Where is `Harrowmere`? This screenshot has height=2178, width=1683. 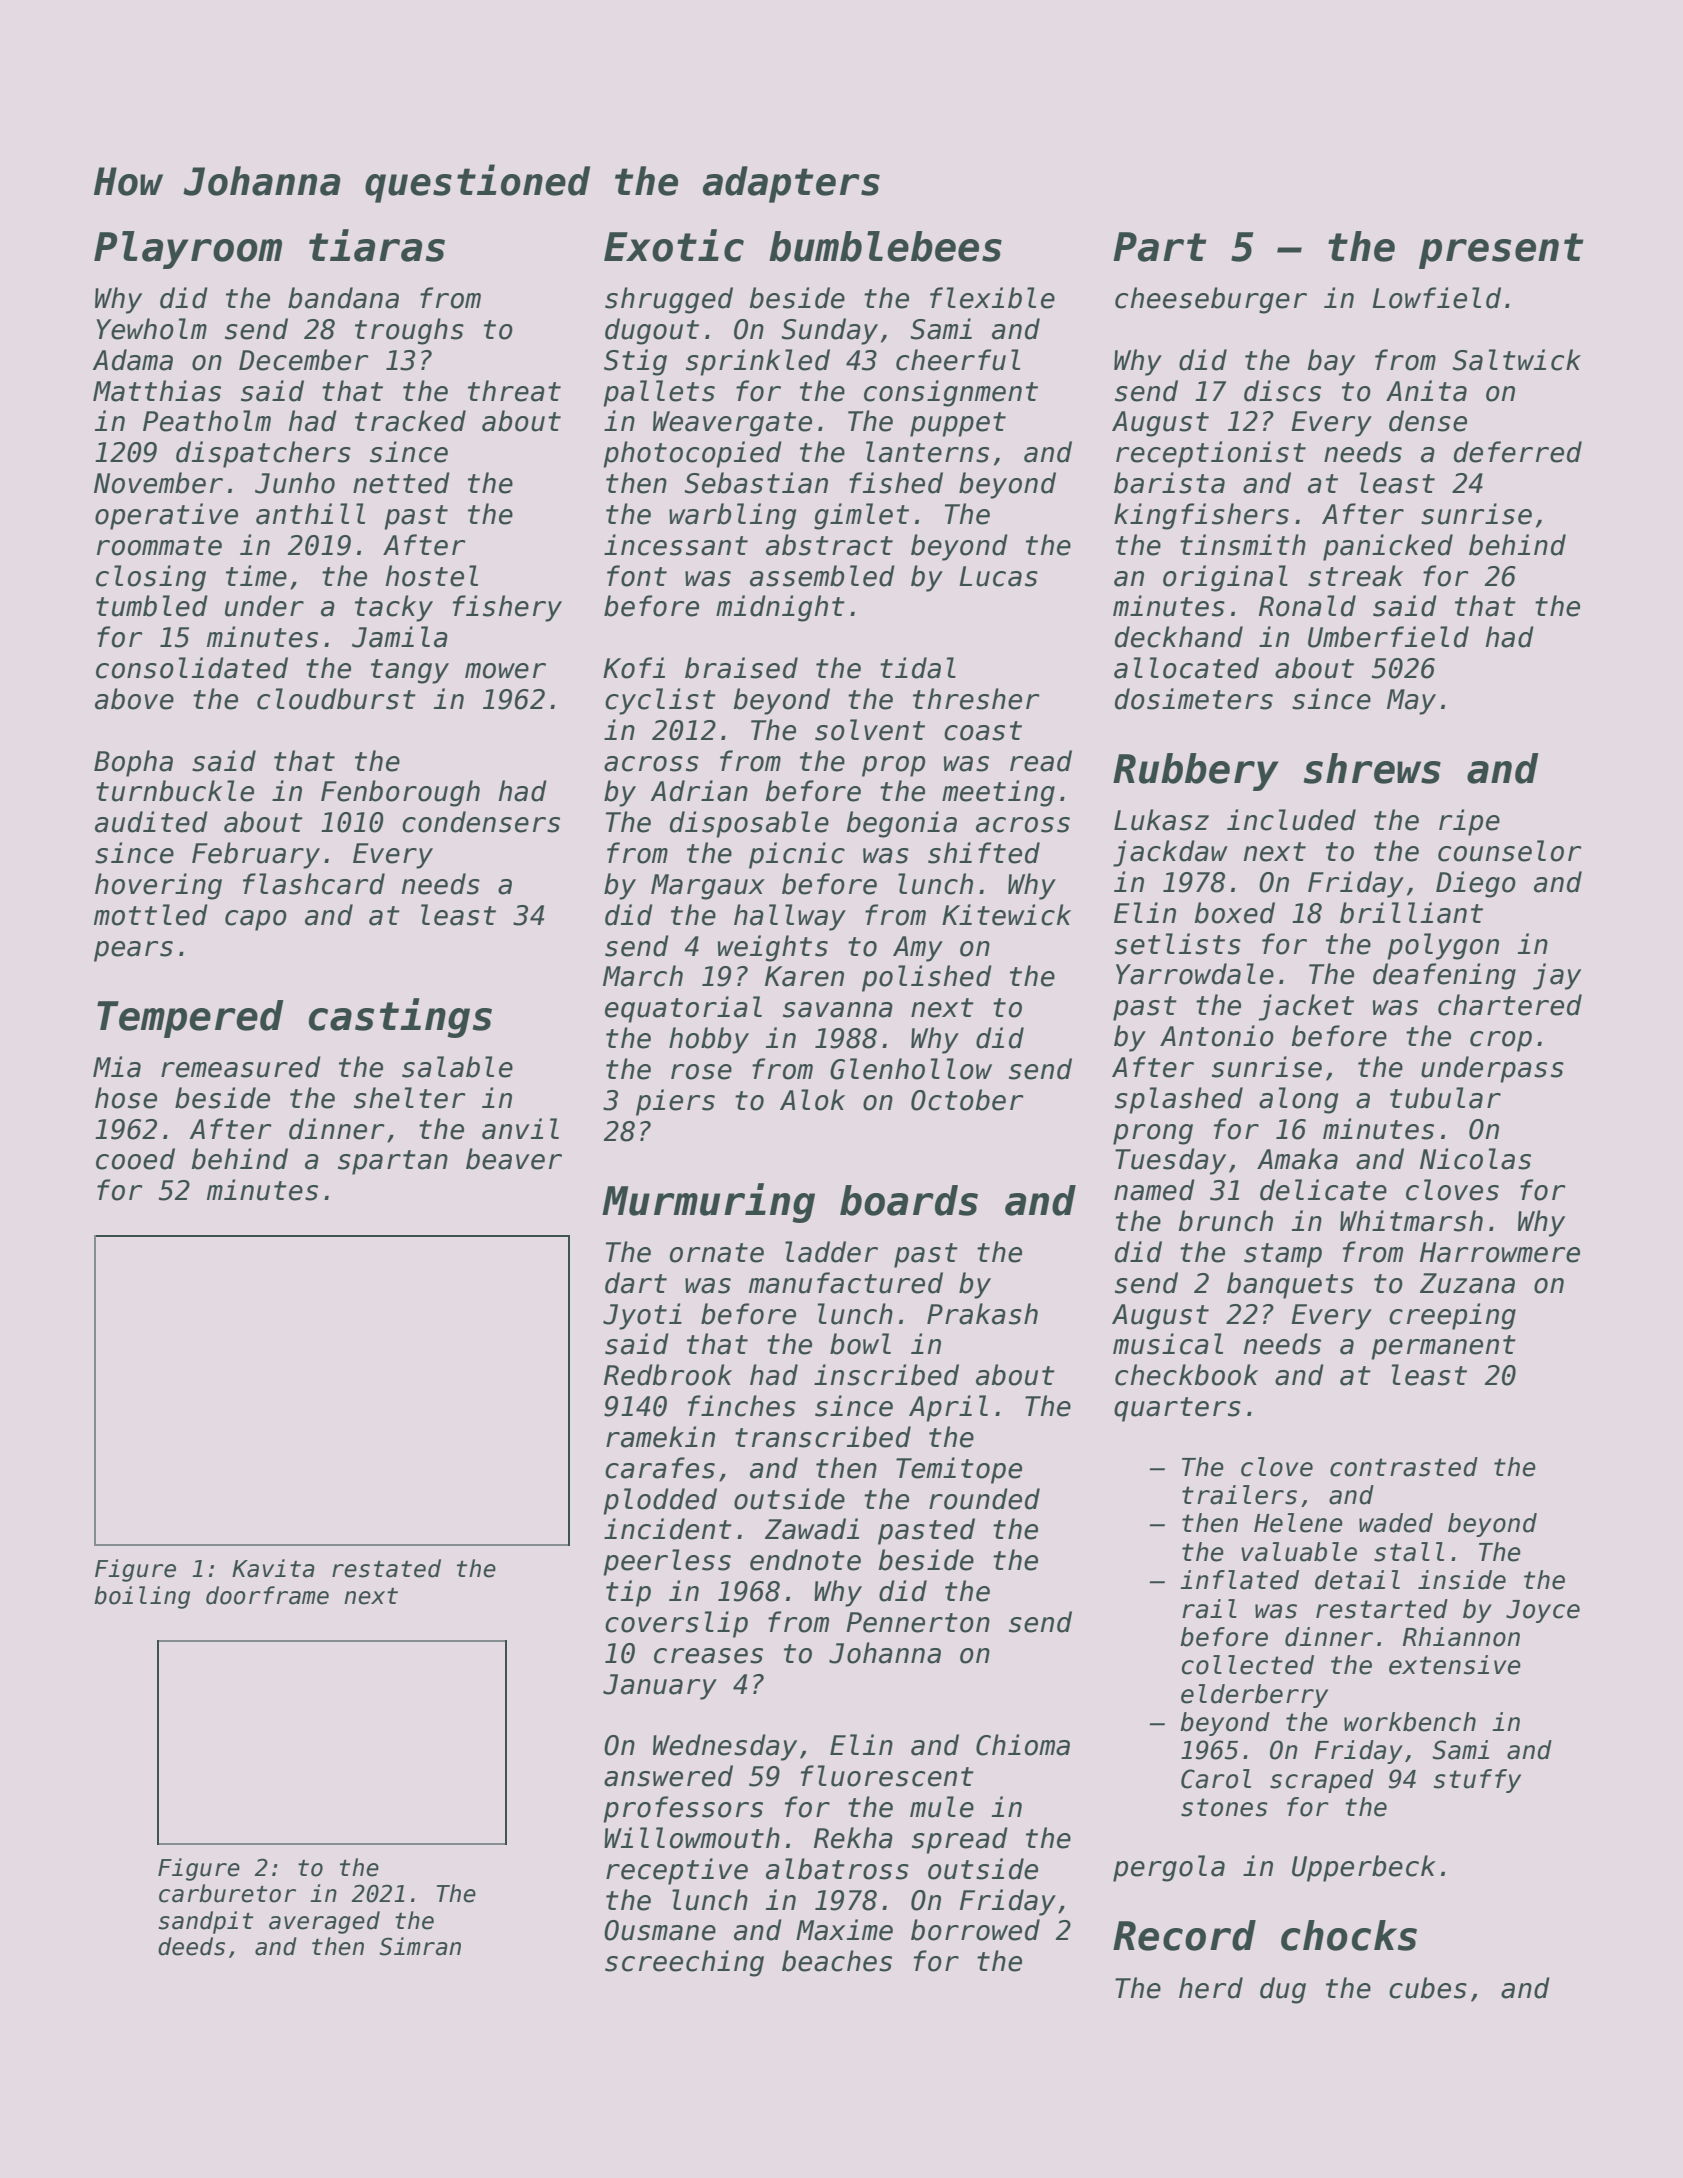
Harrowmere is located at coordinates (1500, 1252).
